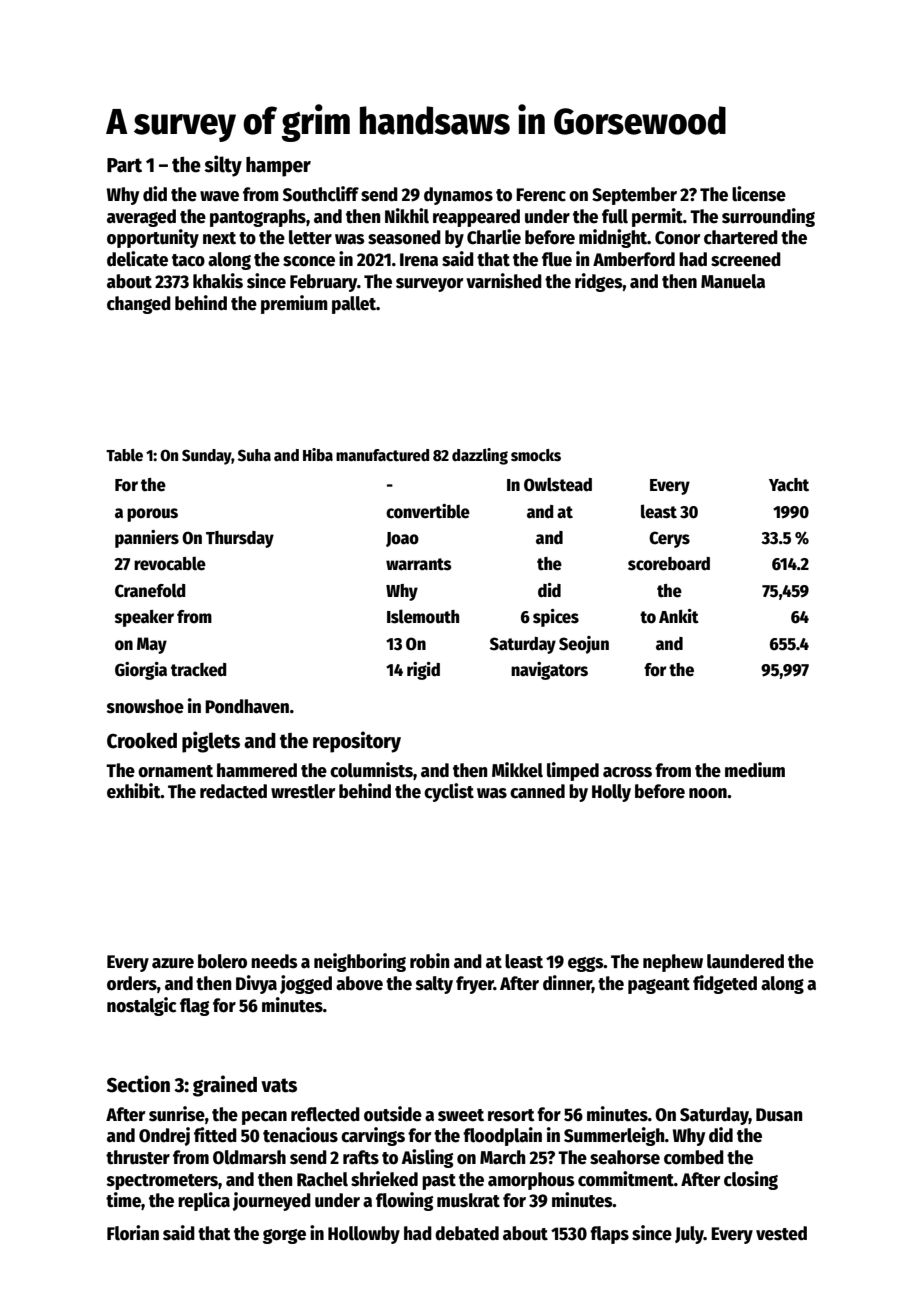 This page has height=1308, width=924. What do you see at coordinates (138, 1157) in the page?
I see `thruster` at bounding box center [138, 1157].
